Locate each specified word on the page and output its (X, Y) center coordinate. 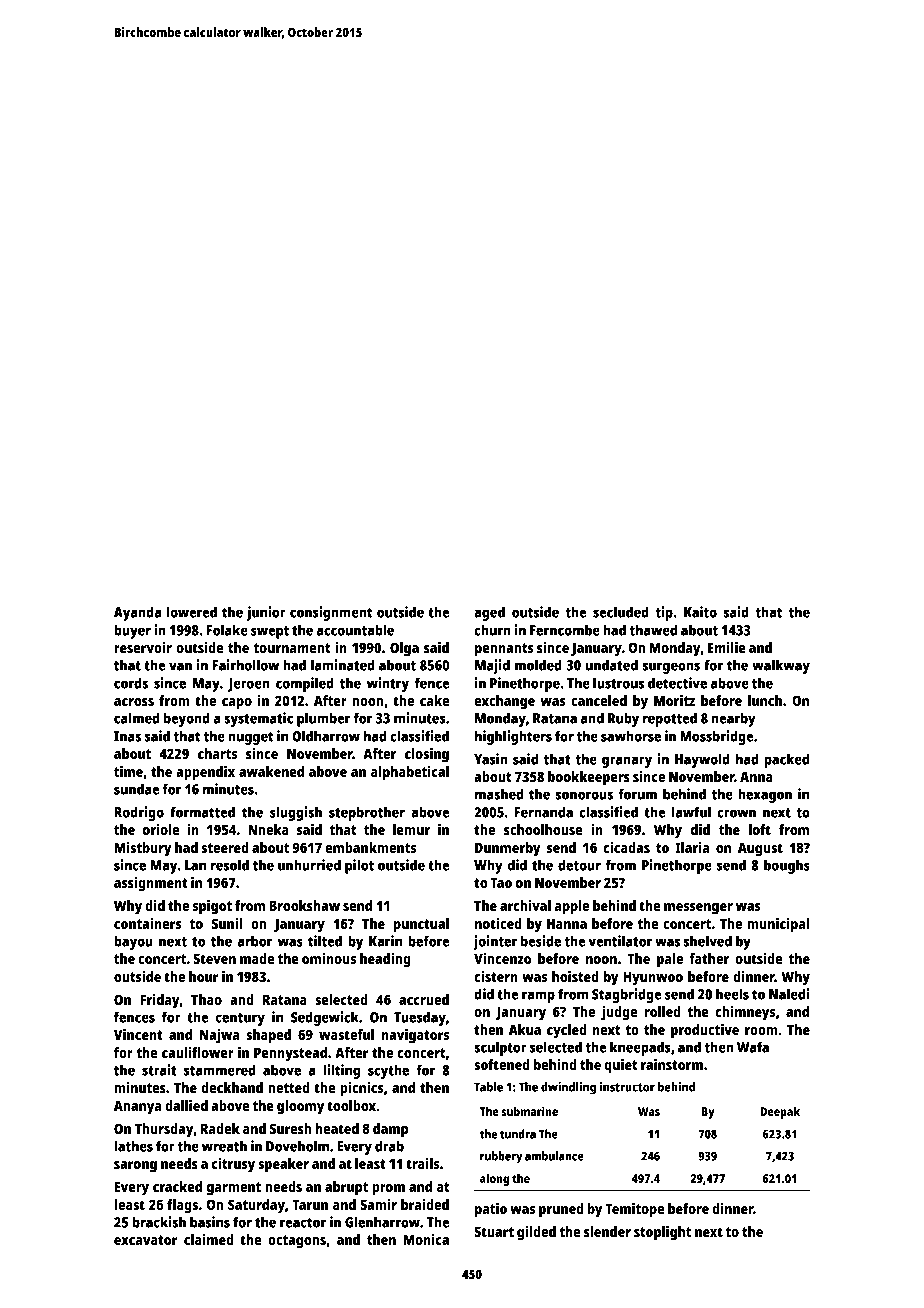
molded (538, 665)
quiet (620, 1066)
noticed (498, 923)
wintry (388, 684)
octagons (297, 1242)
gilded (536, 1233)
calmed (137, 718)
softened (502, 1064)
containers (148, 923)
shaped (268, 1036)
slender (607, 1231)
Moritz (674, 700)
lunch (765, 700)
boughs (787, 866)
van (180, 666)
